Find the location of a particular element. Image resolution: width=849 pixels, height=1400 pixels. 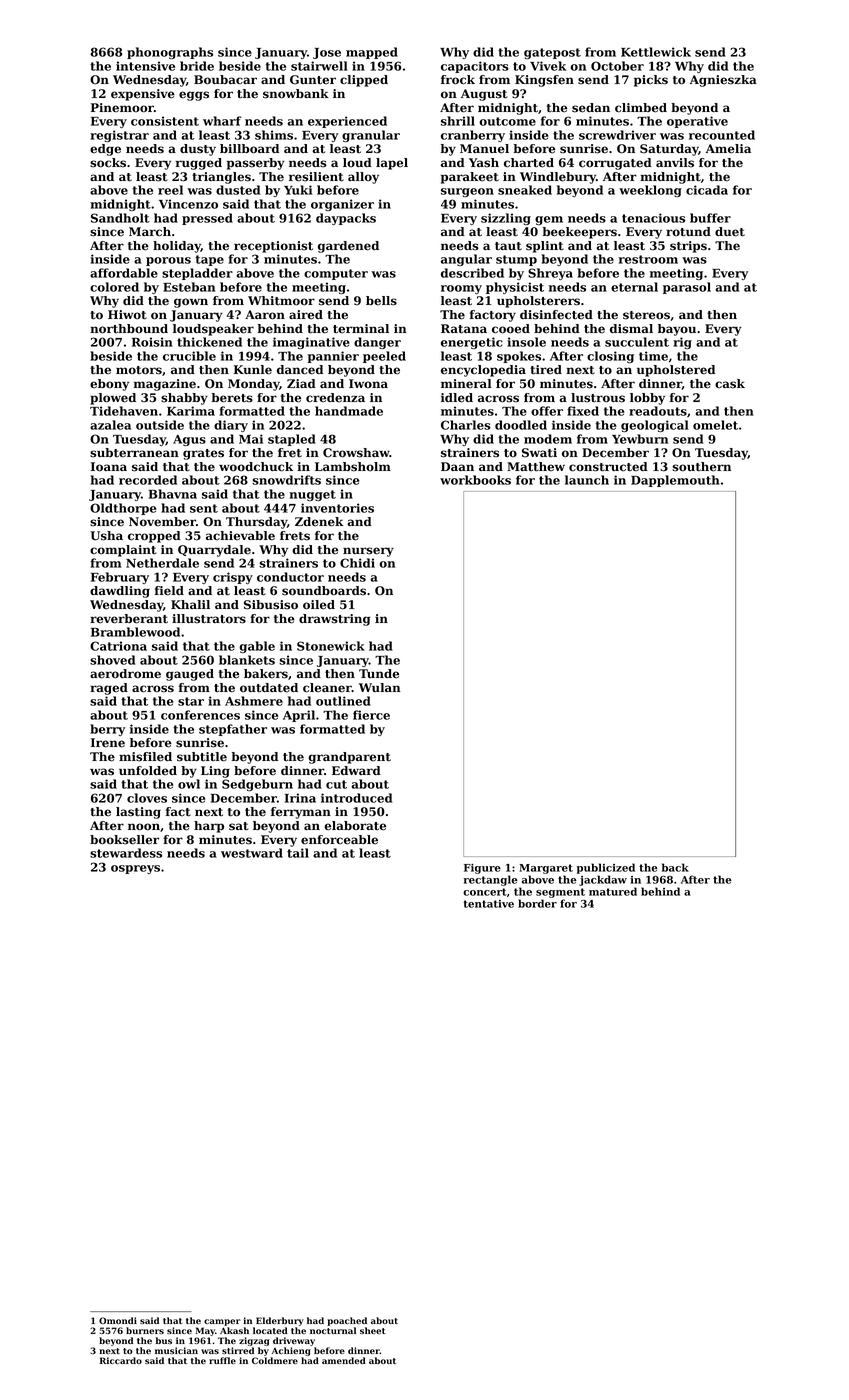

drawstring is located at coordinates (334, 620).
